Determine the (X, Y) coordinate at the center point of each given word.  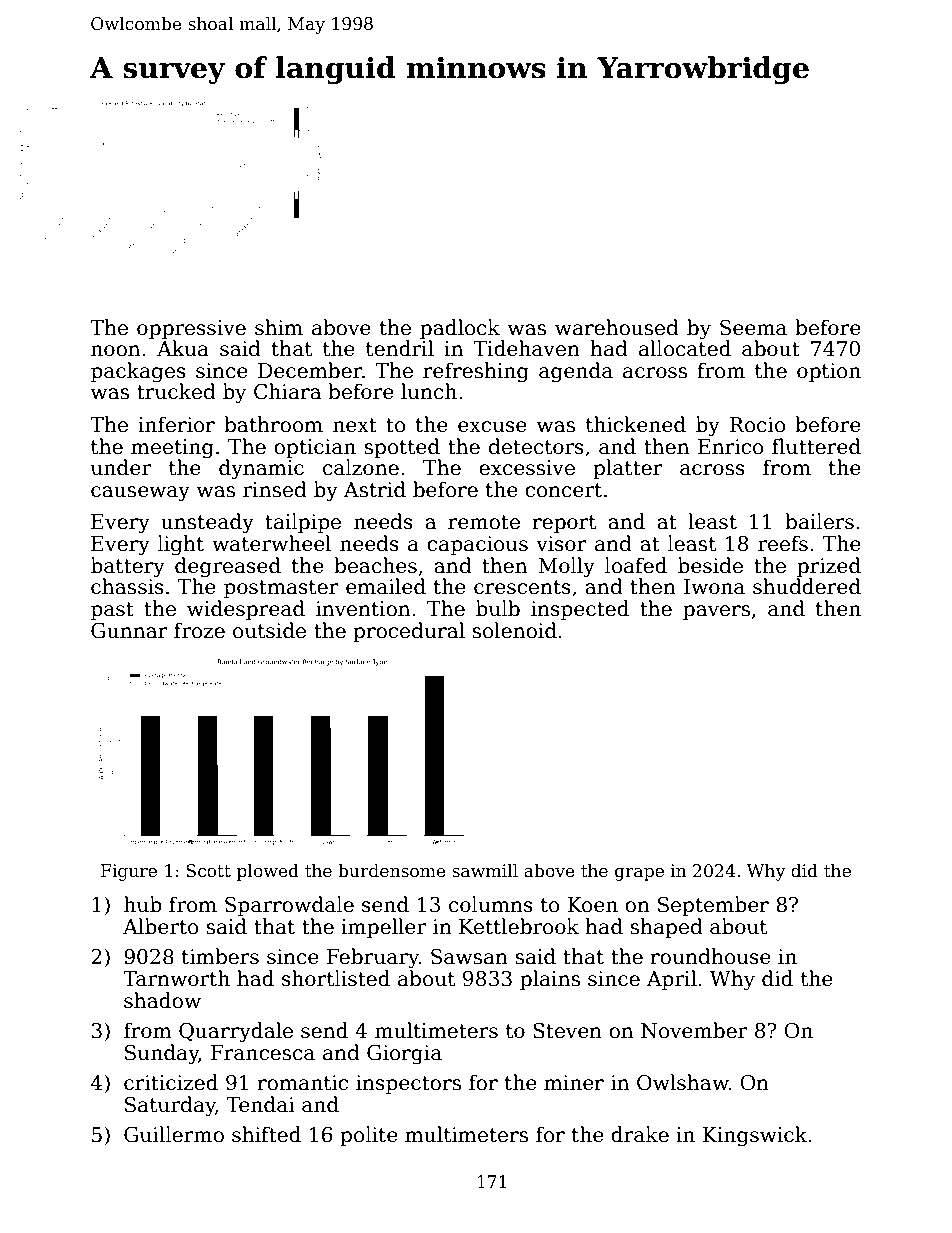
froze (199, 630)
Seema (753, 328)
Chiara (287, 391)
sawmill (485, 871)
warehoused (617, 327)
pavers (716, 612)
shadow (162, 1000)
